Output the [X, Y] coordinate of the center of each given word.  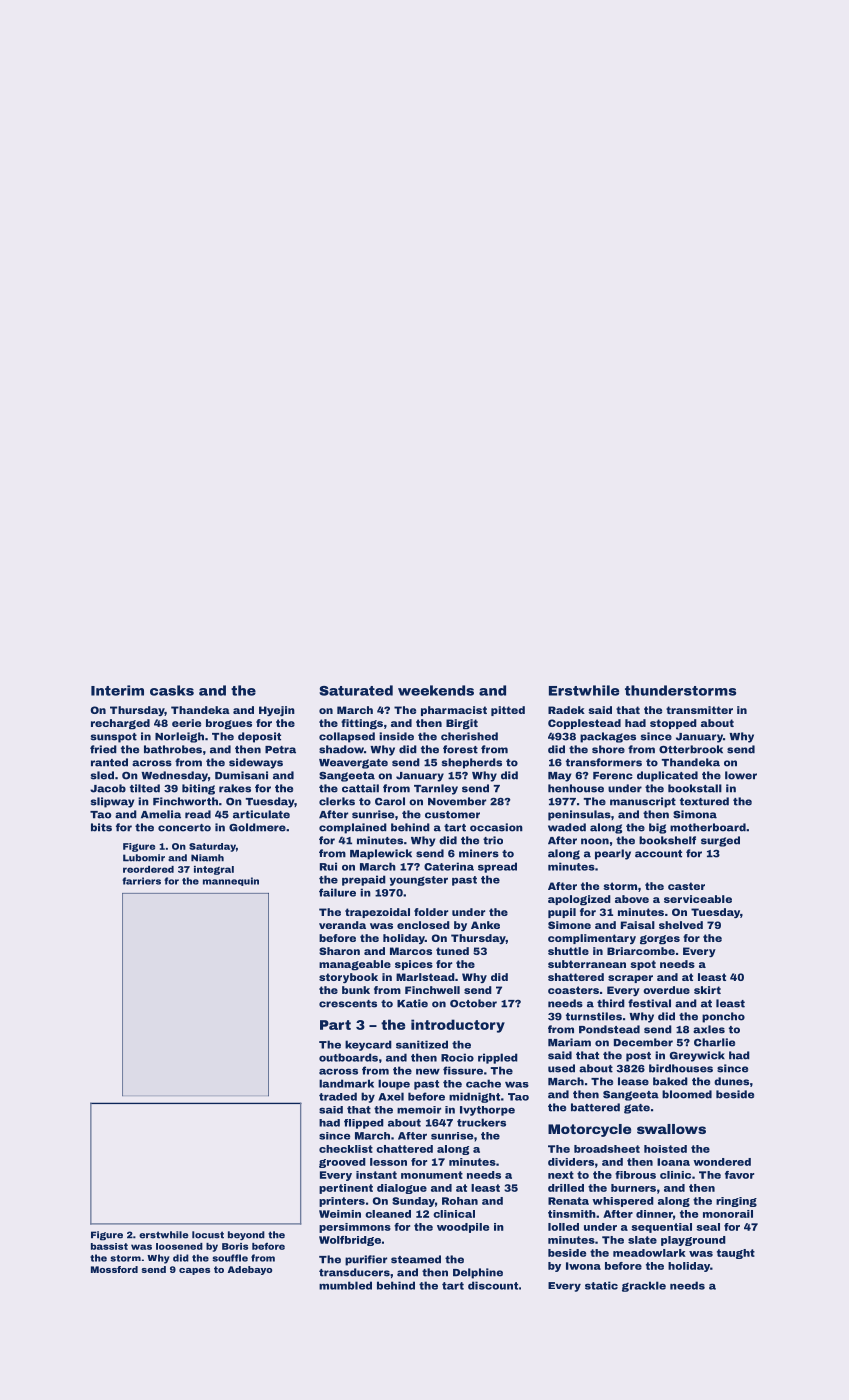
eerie [186, 723]
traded [338, 1096]
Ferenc [613, 776]
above [632, 899]
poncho [723, 1017]
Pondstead [609, 1029]
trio [493, 840]
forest [460, 749]
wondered [722, 1162]
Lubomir [144, 858]
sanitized [422, 1044]
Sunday [413, 1202]
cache [483, 1083]
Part [335, 1025]
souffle [230, 1258]
